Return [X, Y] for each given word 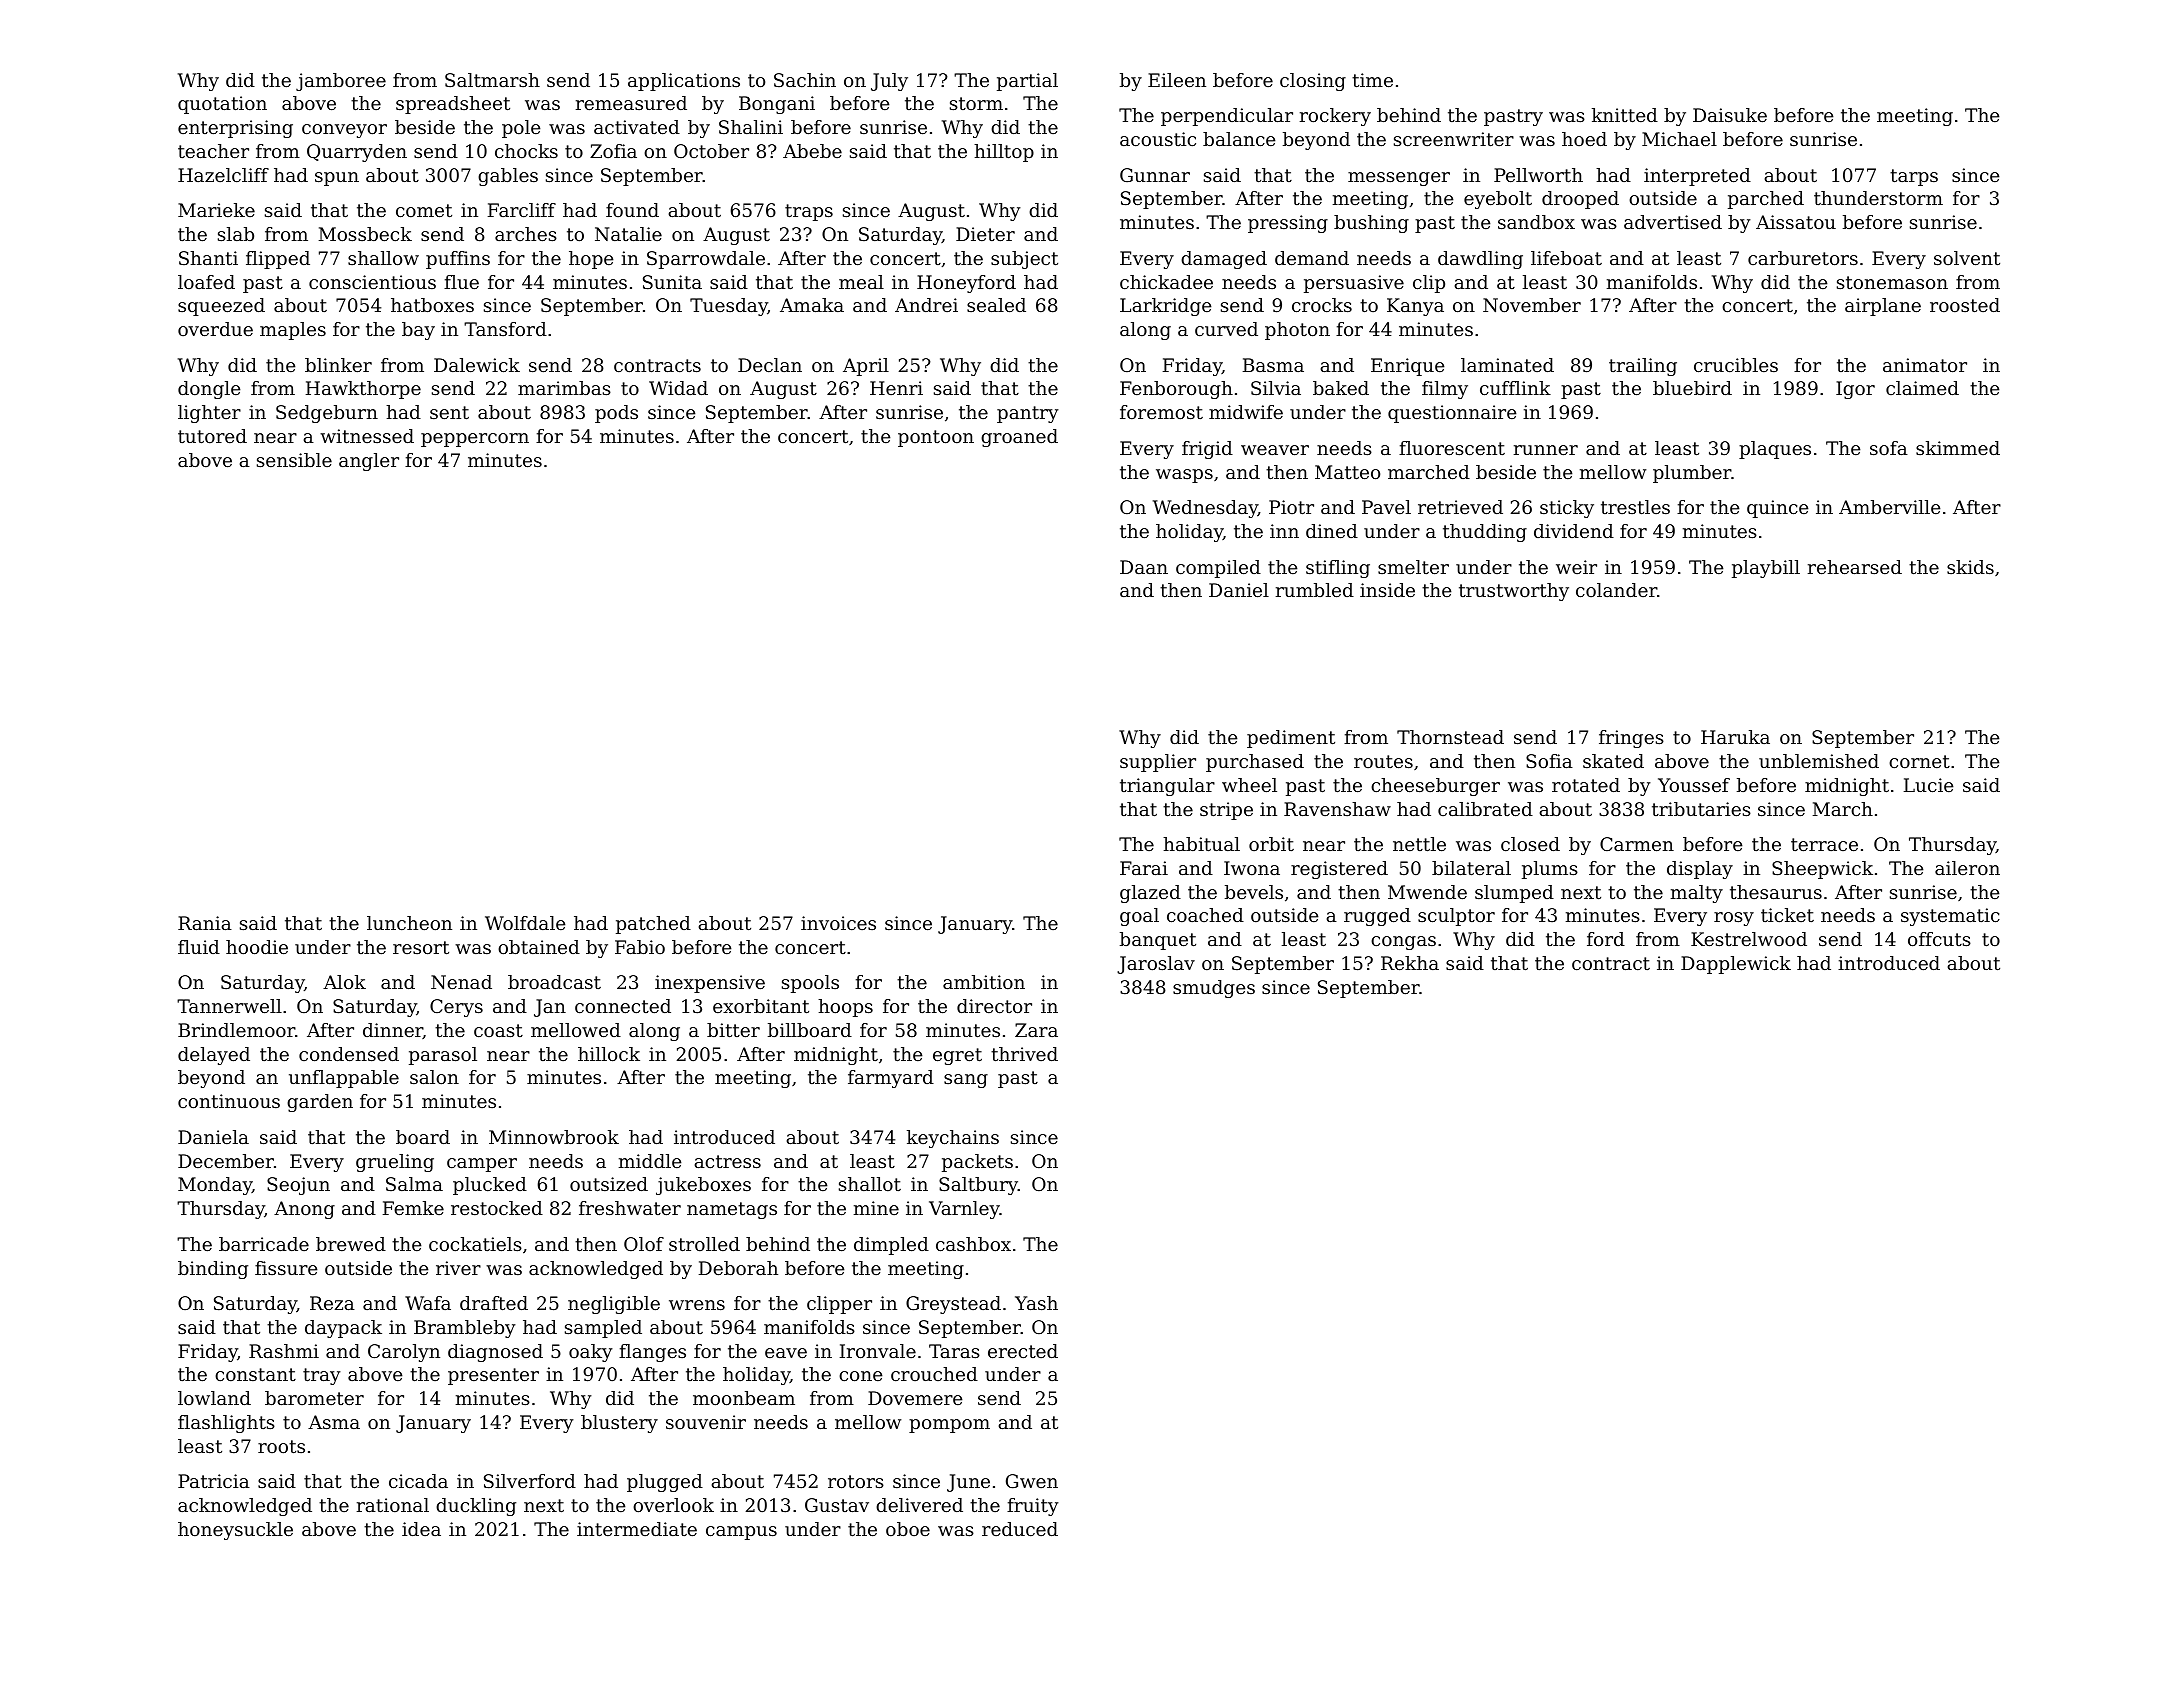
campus [741, 1533]
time [1372, 80]
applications [684, 82]
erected [1023, 1351]
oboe [908, 1529]
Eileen [1177, 80]
